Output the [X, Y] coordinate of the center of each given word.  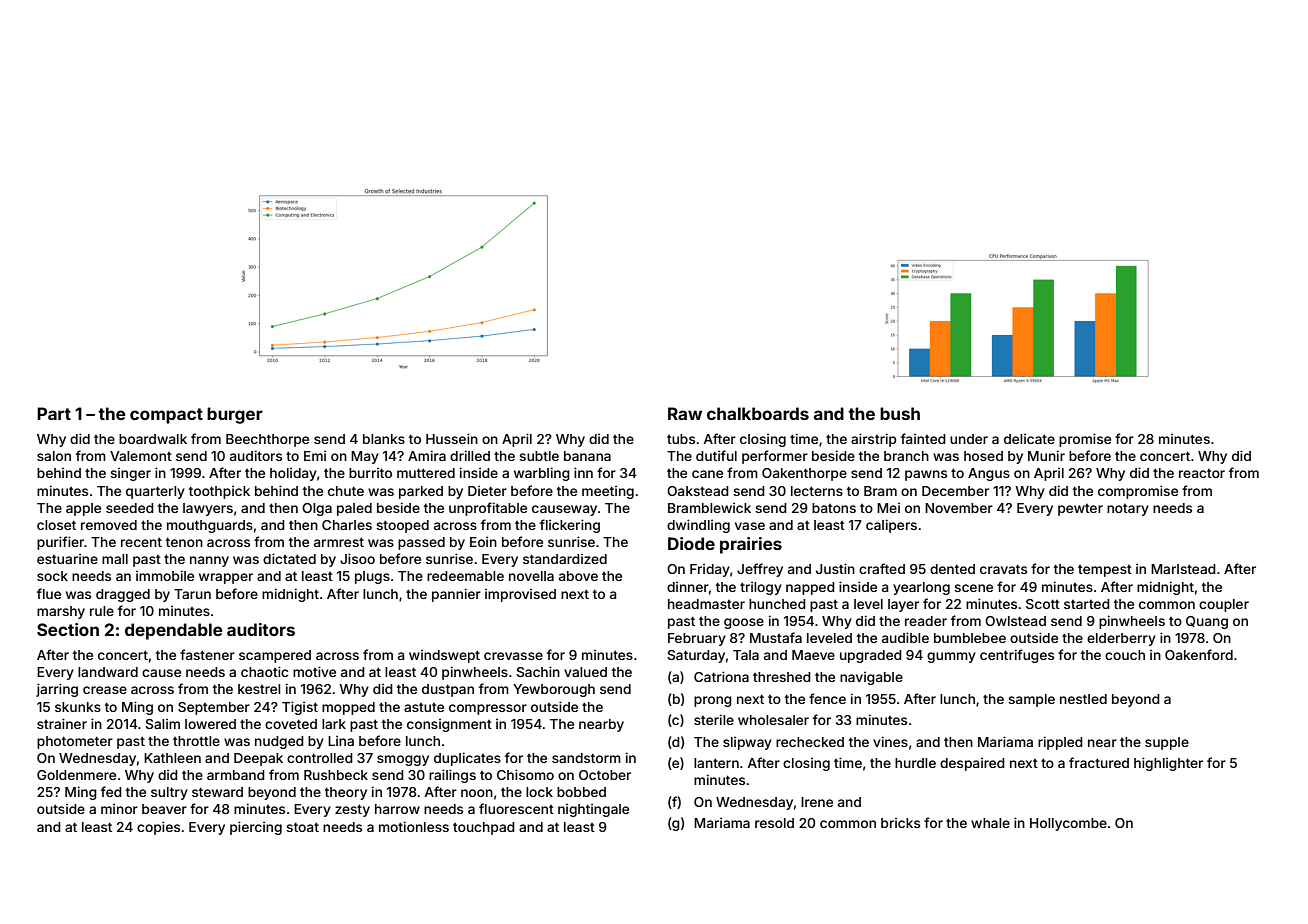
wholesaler [773, 720]
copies [158, 828]
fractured [1099, 762]
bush [900, 413]
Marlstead [1183, 569]
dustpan [448, 690]
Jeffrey [760, 570]
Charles [347, 525]
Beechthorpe [267, 440]
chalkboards [758, 413]
